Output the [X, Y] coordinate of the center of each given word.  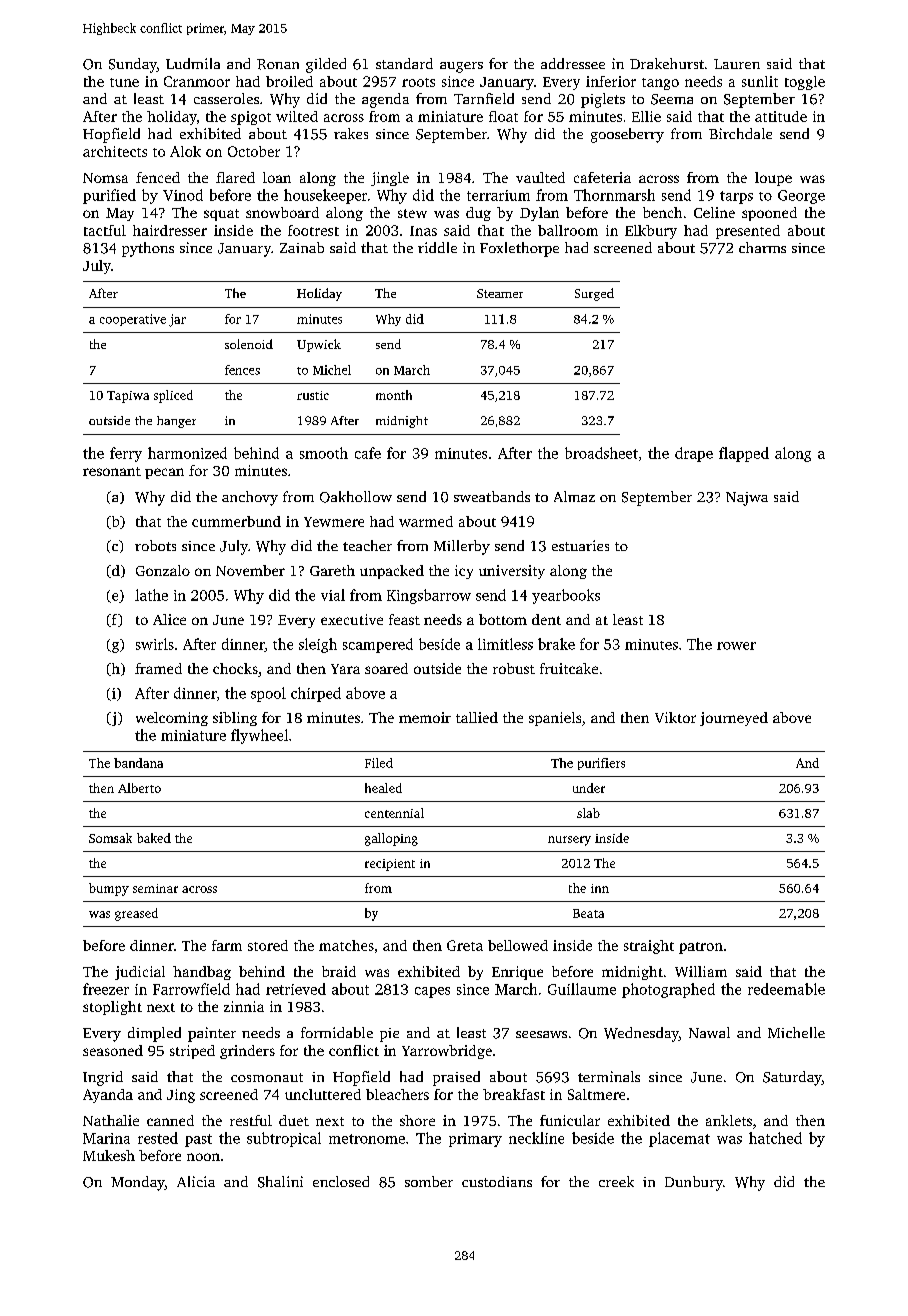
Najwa [747, 499]
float [503, 116]
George [801, 197]
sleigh [318, 645]
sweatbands [492, 496]
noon [203, 1157]
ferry [126, 454]
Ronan [278, 64]
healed [383, 788]
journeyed [734, 719]
